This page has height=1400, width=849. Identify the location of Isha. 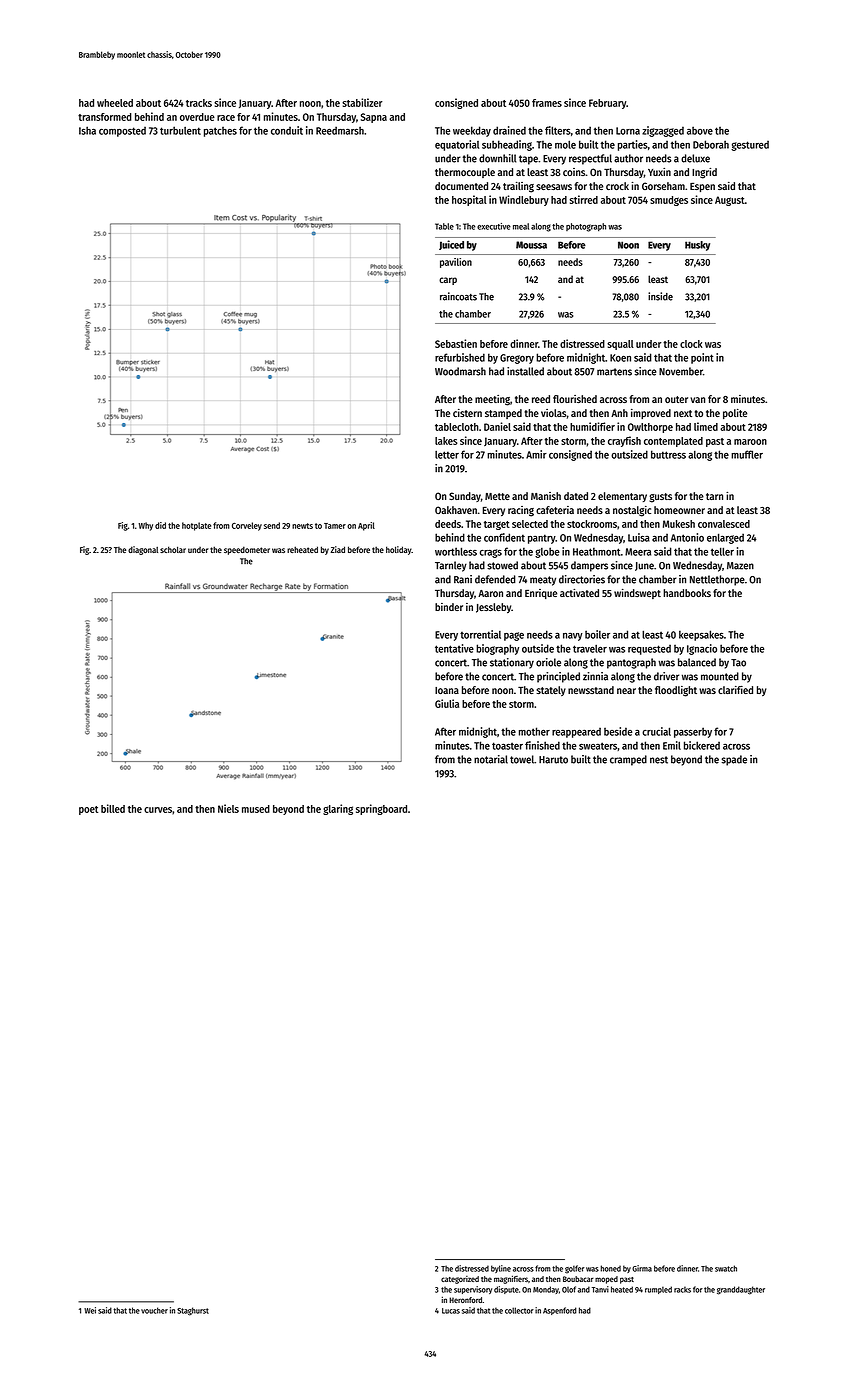
(87, 130).
